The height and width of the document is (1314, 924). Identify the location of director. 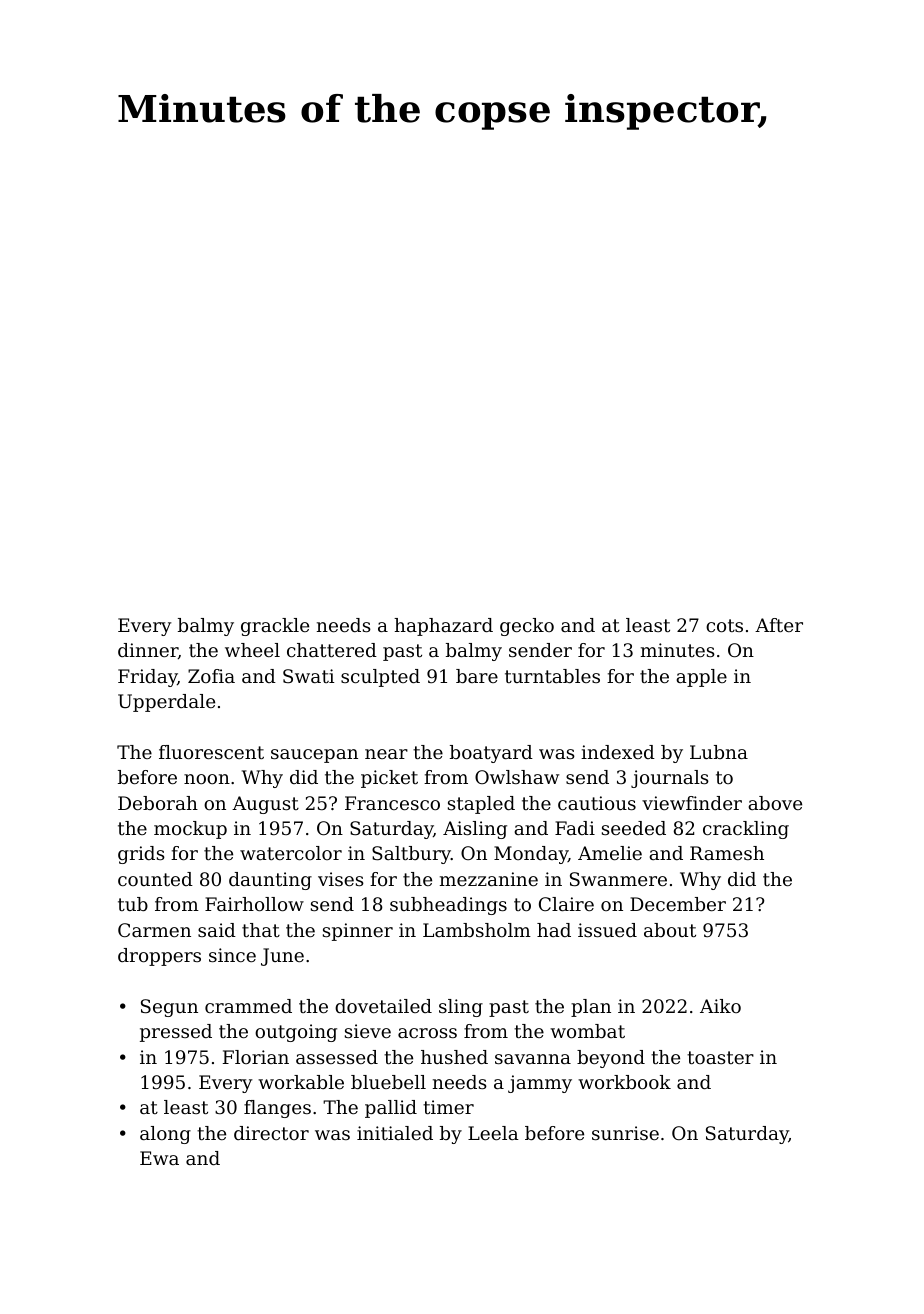
(271, 1133).
